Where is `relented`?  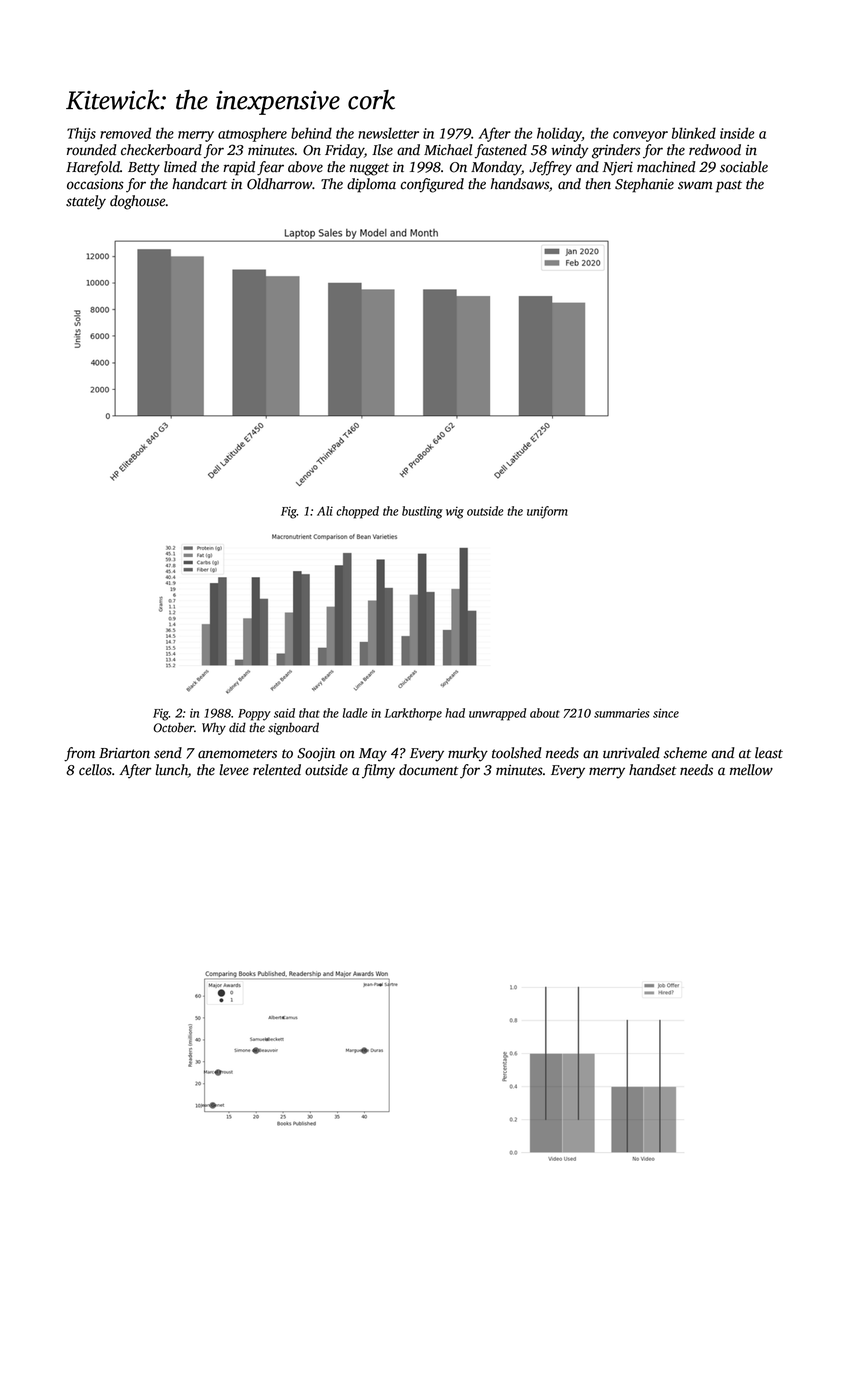 relented is located at coordinates (277, 770).
